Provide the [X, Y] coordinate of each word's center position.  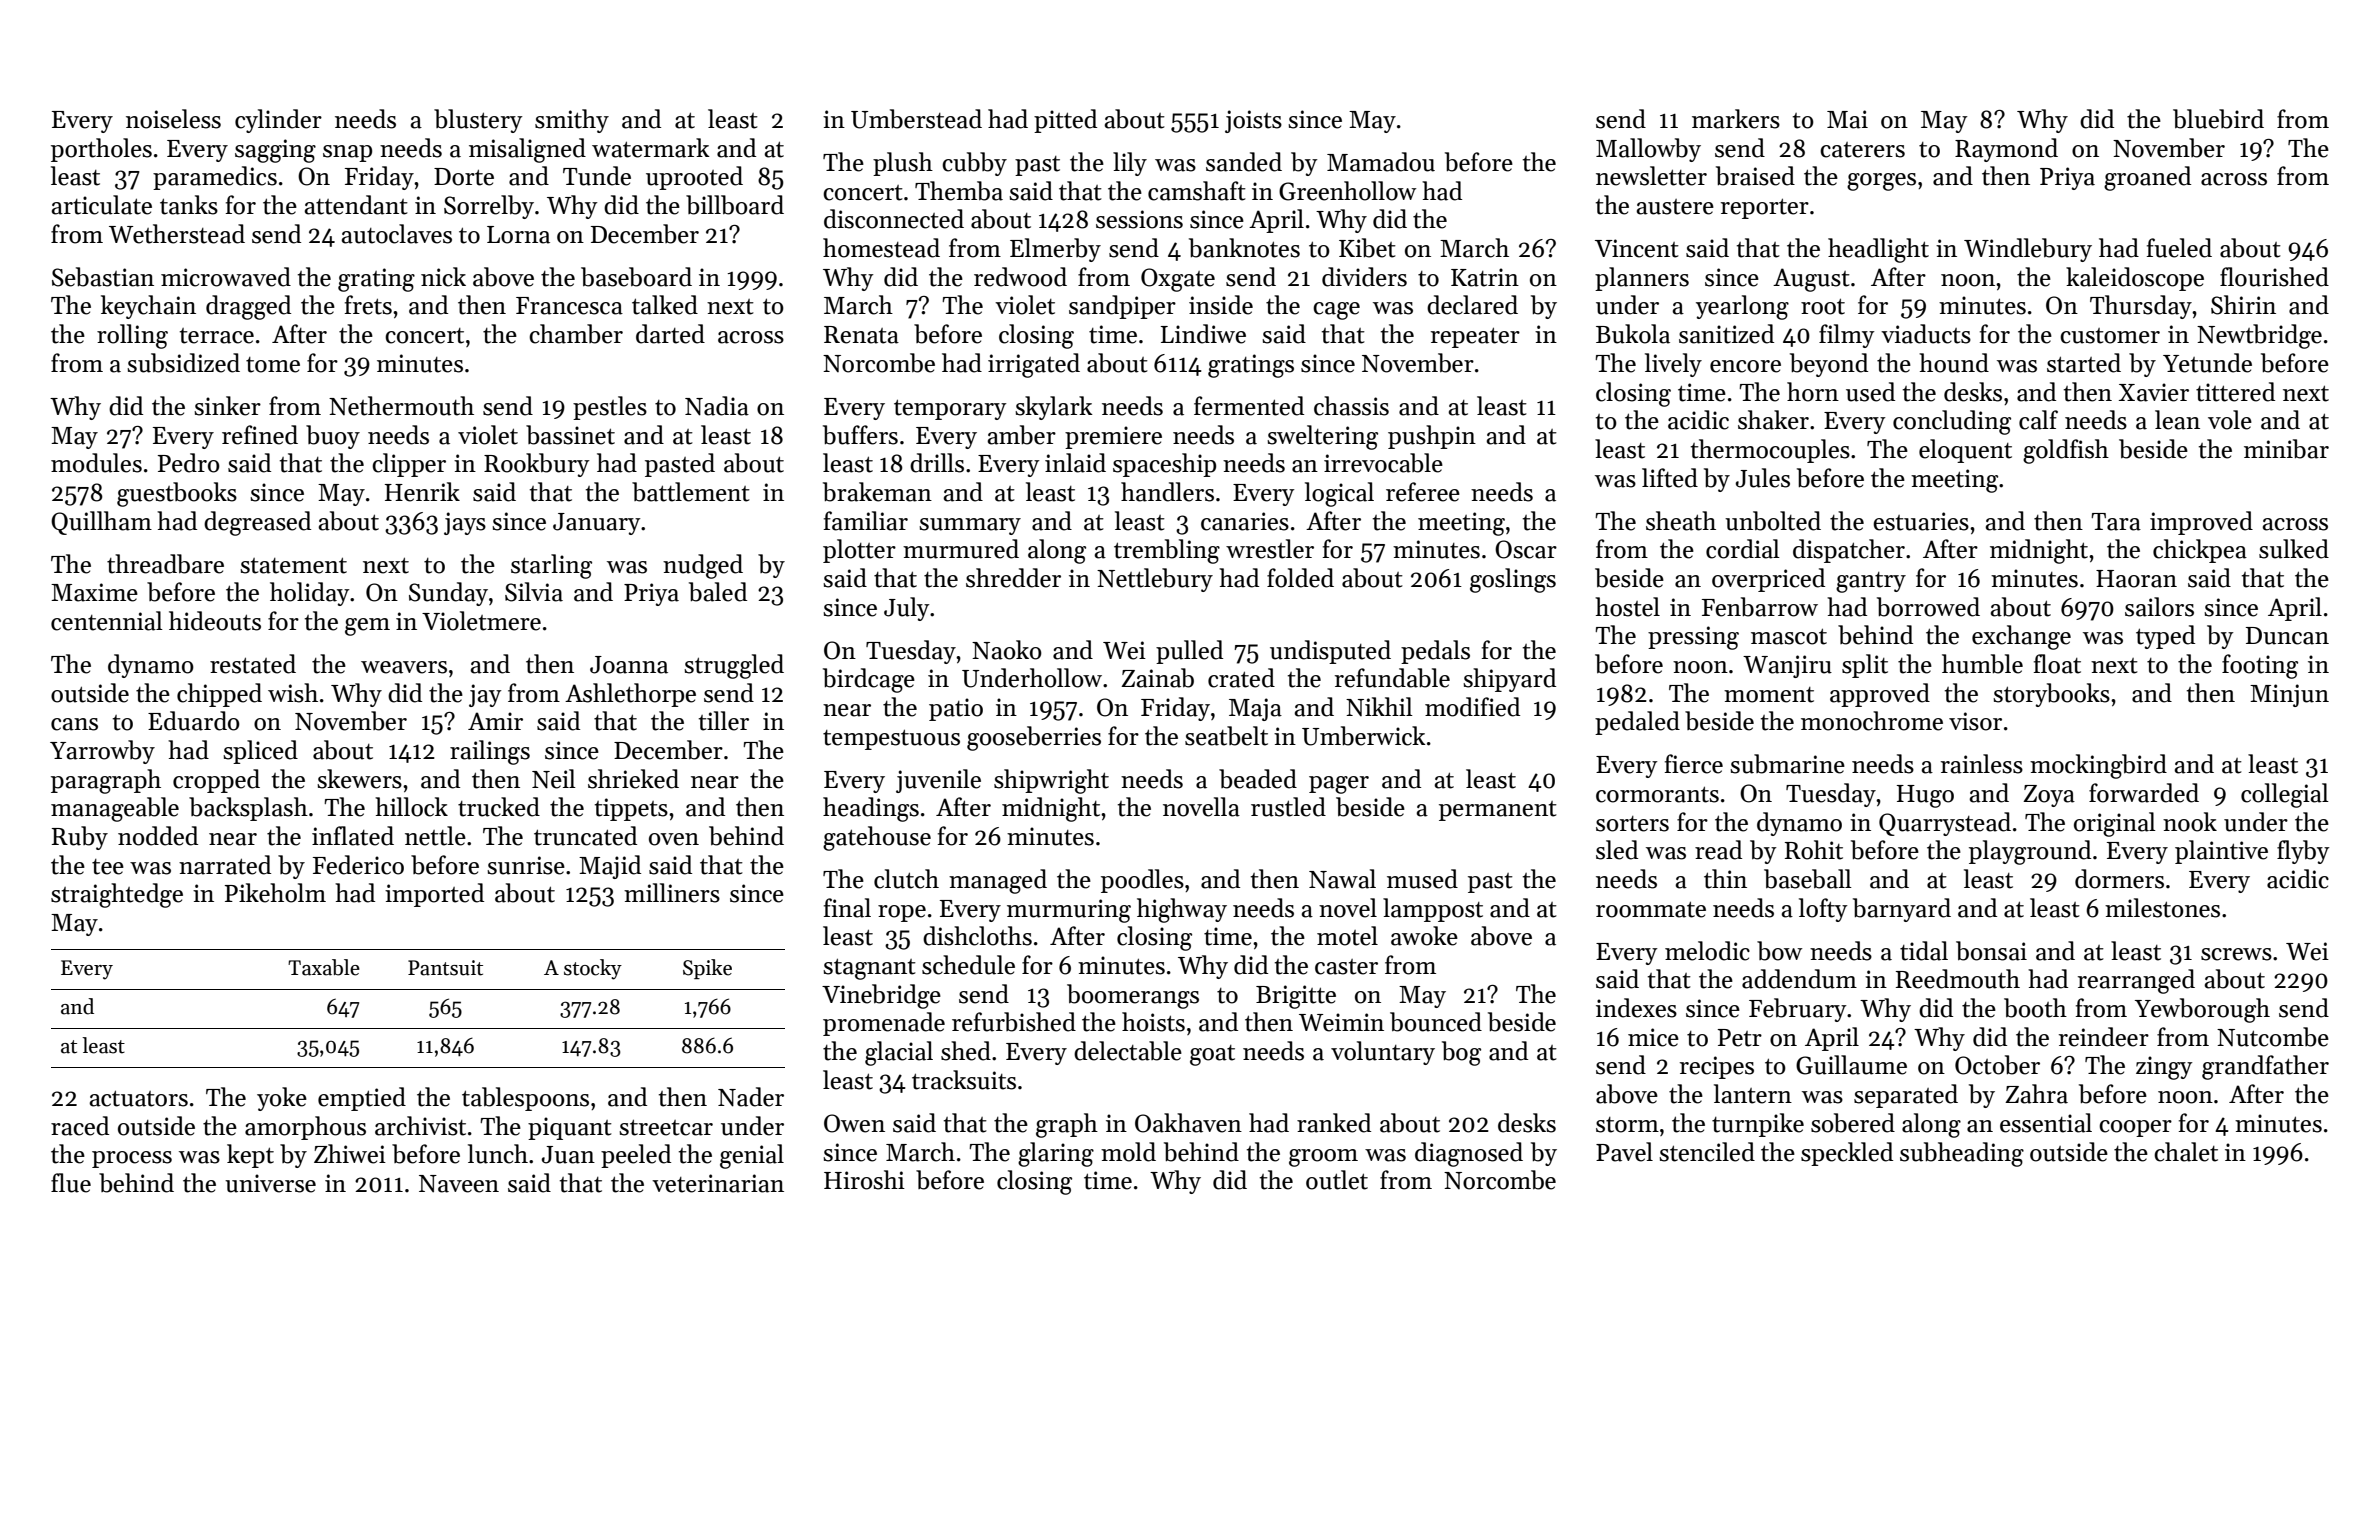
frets [368, 305]
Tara [2116, 522]
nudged [703, 566]
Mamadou [1381, 162]
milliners [672, 893]
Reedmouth [1958, 979]
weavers [404, 667]
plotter [859, 551]
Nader [751, 1097]
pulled [1189, 652]
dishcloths [977, 936]
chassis [1351, 406]
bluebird [2218, 119]
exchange [2021, 637]
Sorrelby [489, 207]
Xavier [2154, 392]
